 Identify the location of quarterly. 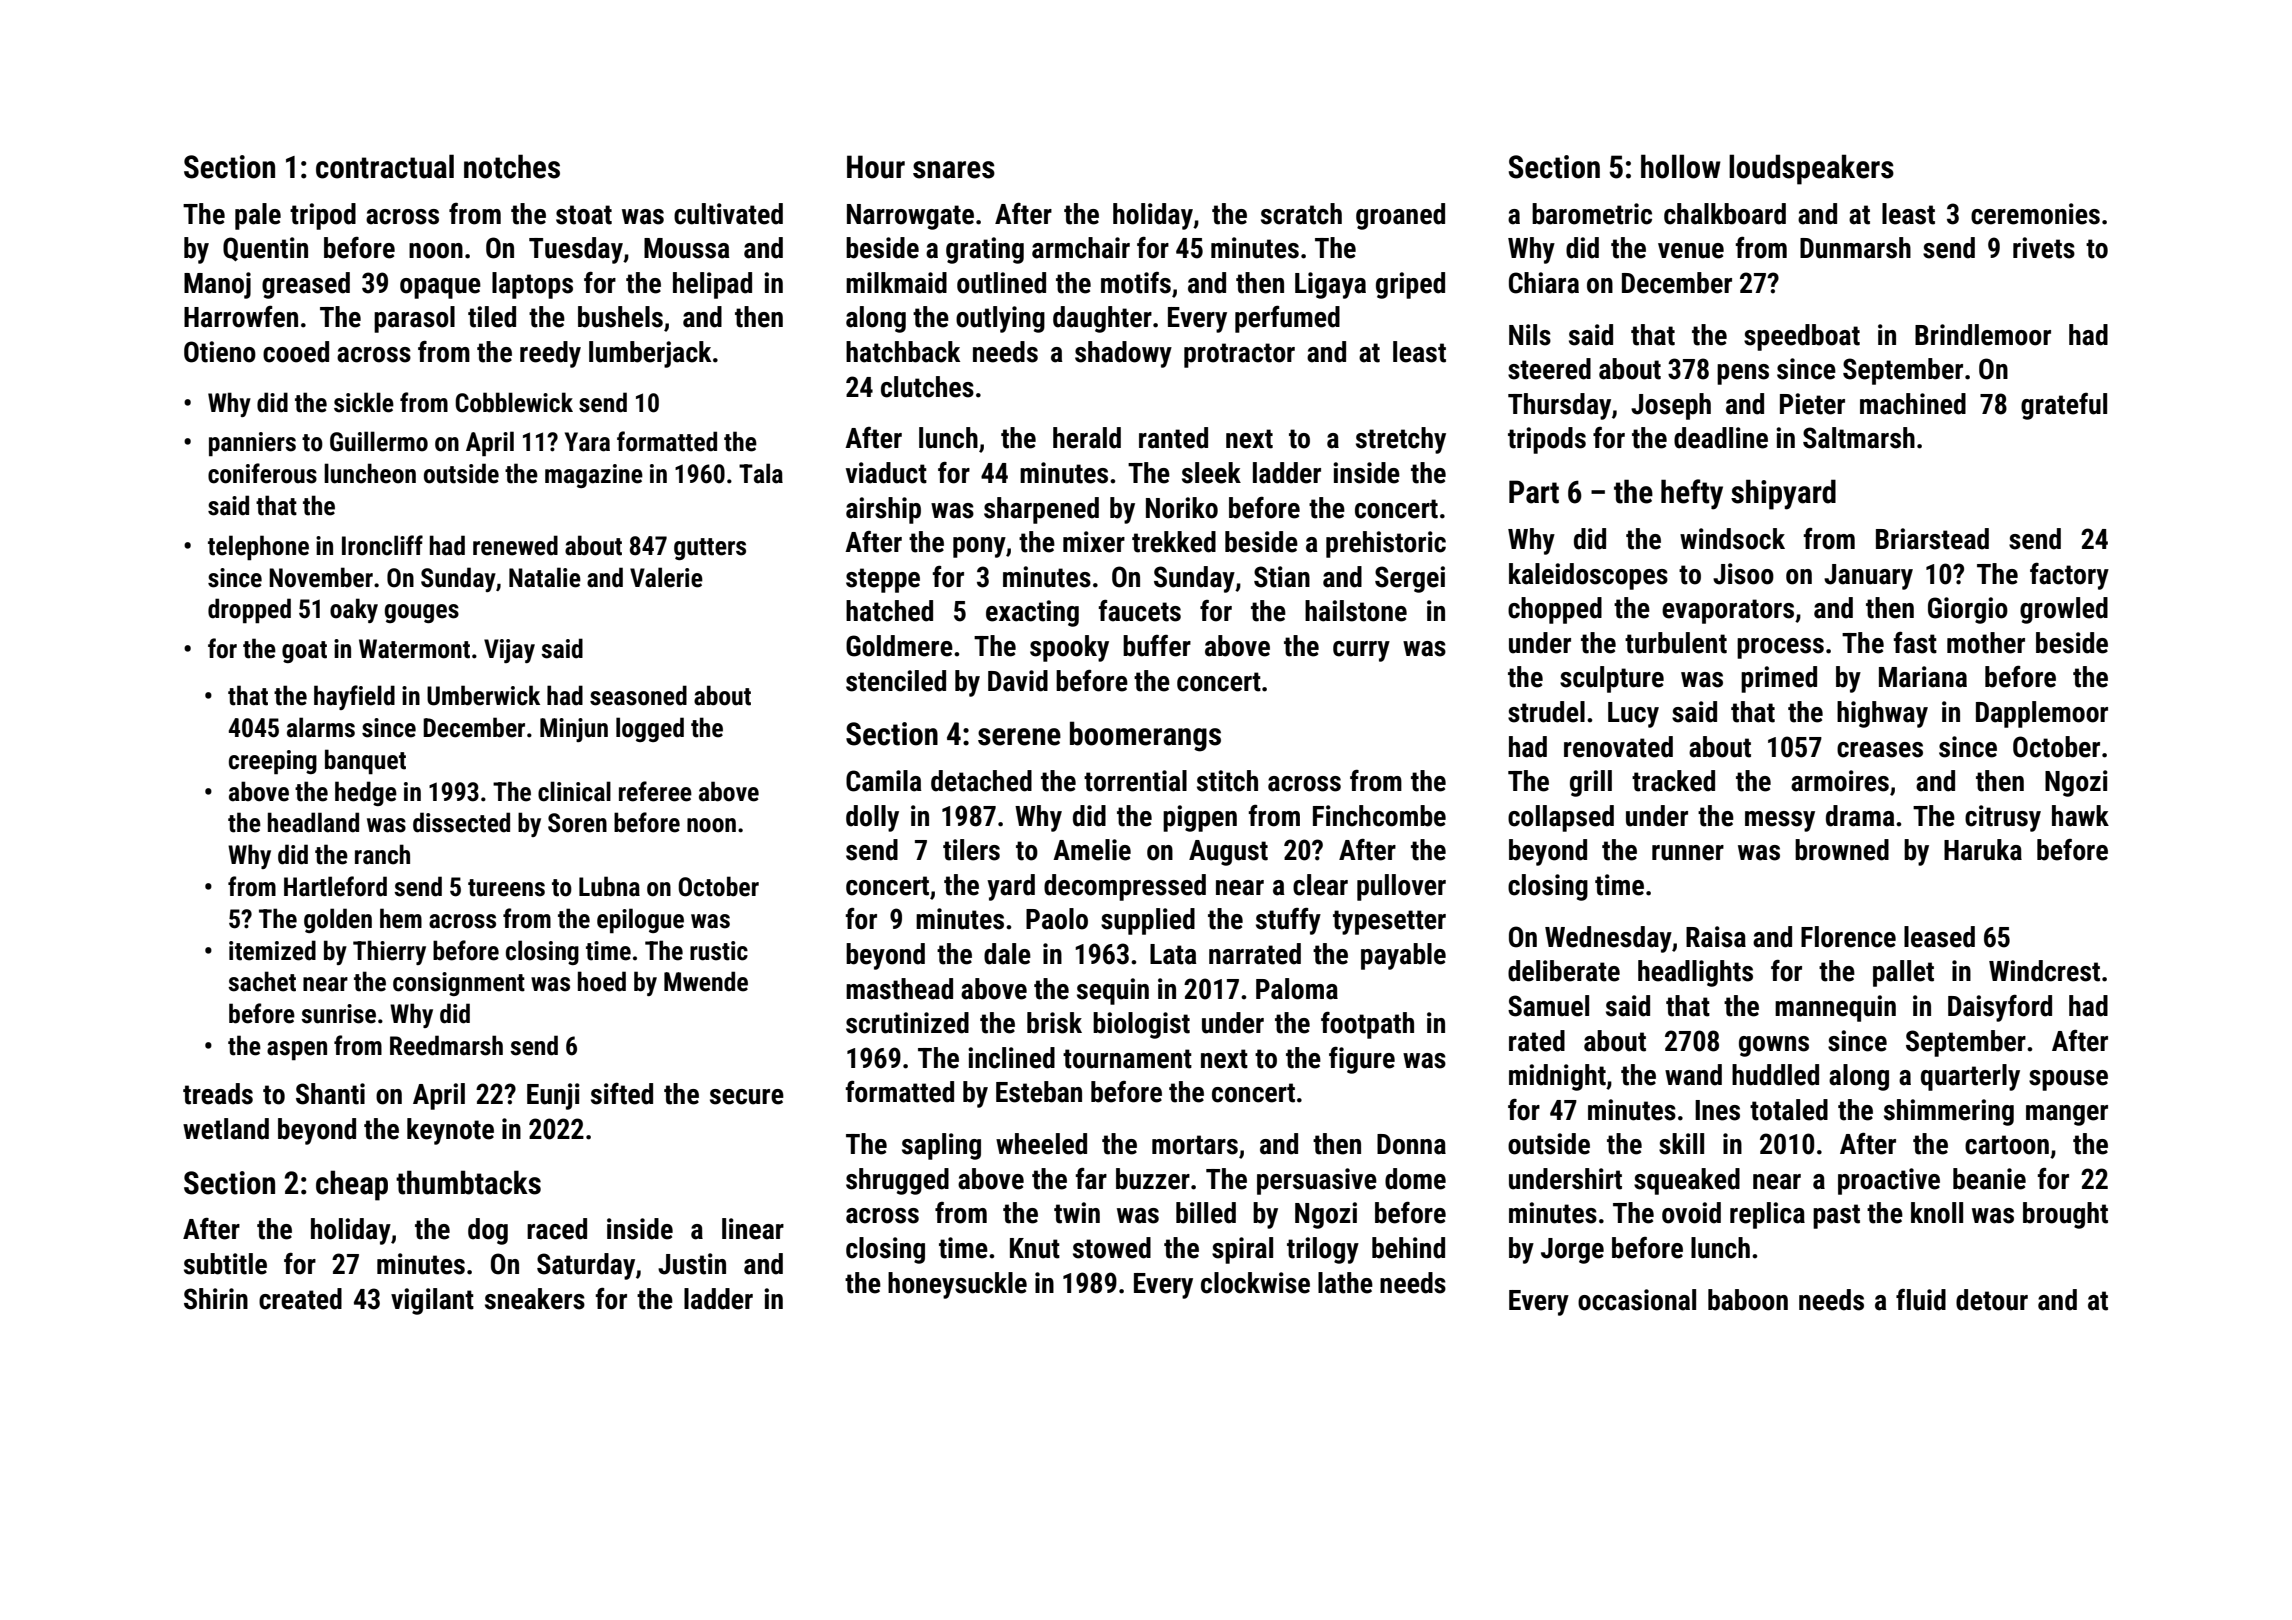
(1970, 1077).
